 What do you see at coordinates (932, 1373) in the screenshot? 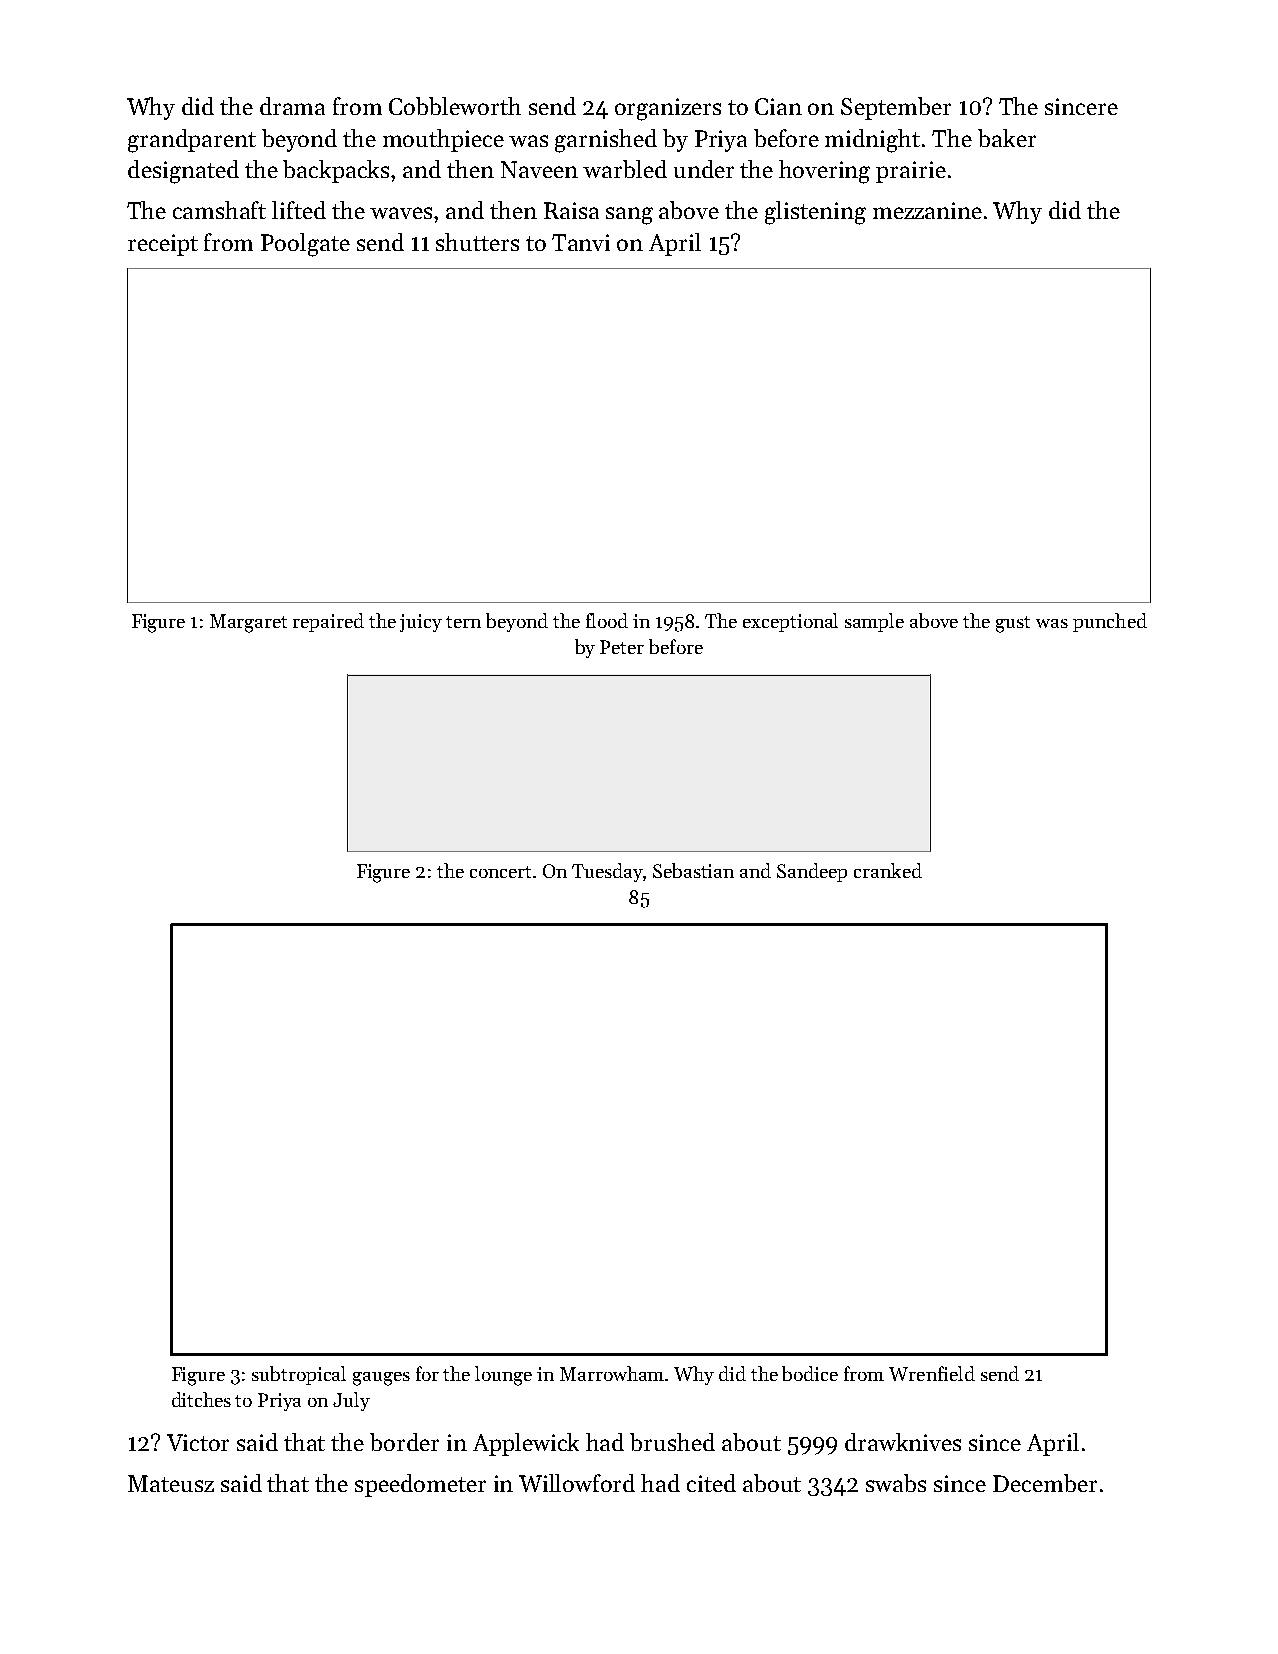
I see `Wrenfield` at bounding box center [932, 1373].
